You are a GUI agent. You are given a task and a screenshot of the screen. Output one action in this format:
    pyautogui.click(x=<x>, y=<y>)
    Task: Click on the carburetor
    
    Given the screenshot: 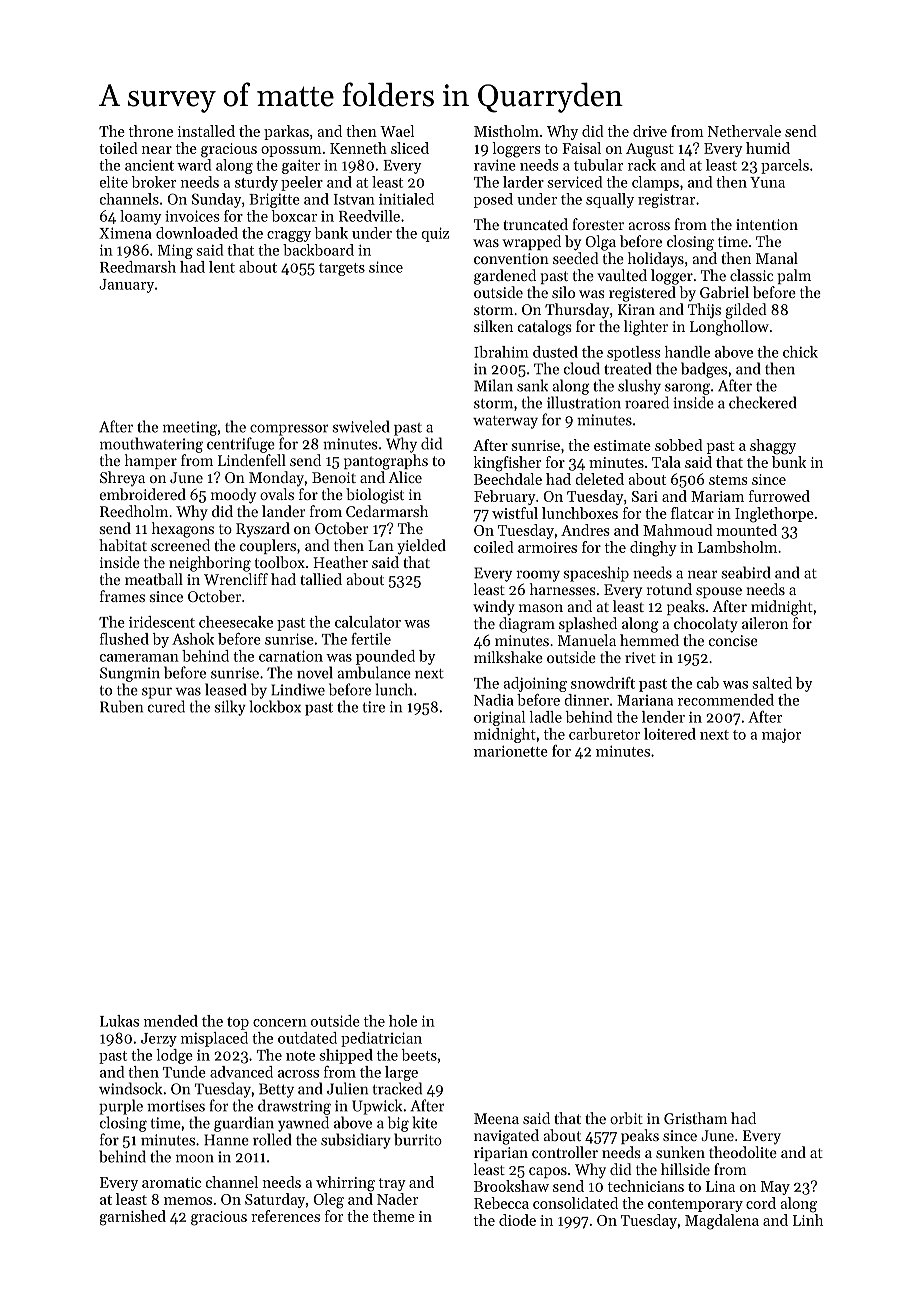 What is the action you would take?
    pyautogui.click(x=604, y=734)
